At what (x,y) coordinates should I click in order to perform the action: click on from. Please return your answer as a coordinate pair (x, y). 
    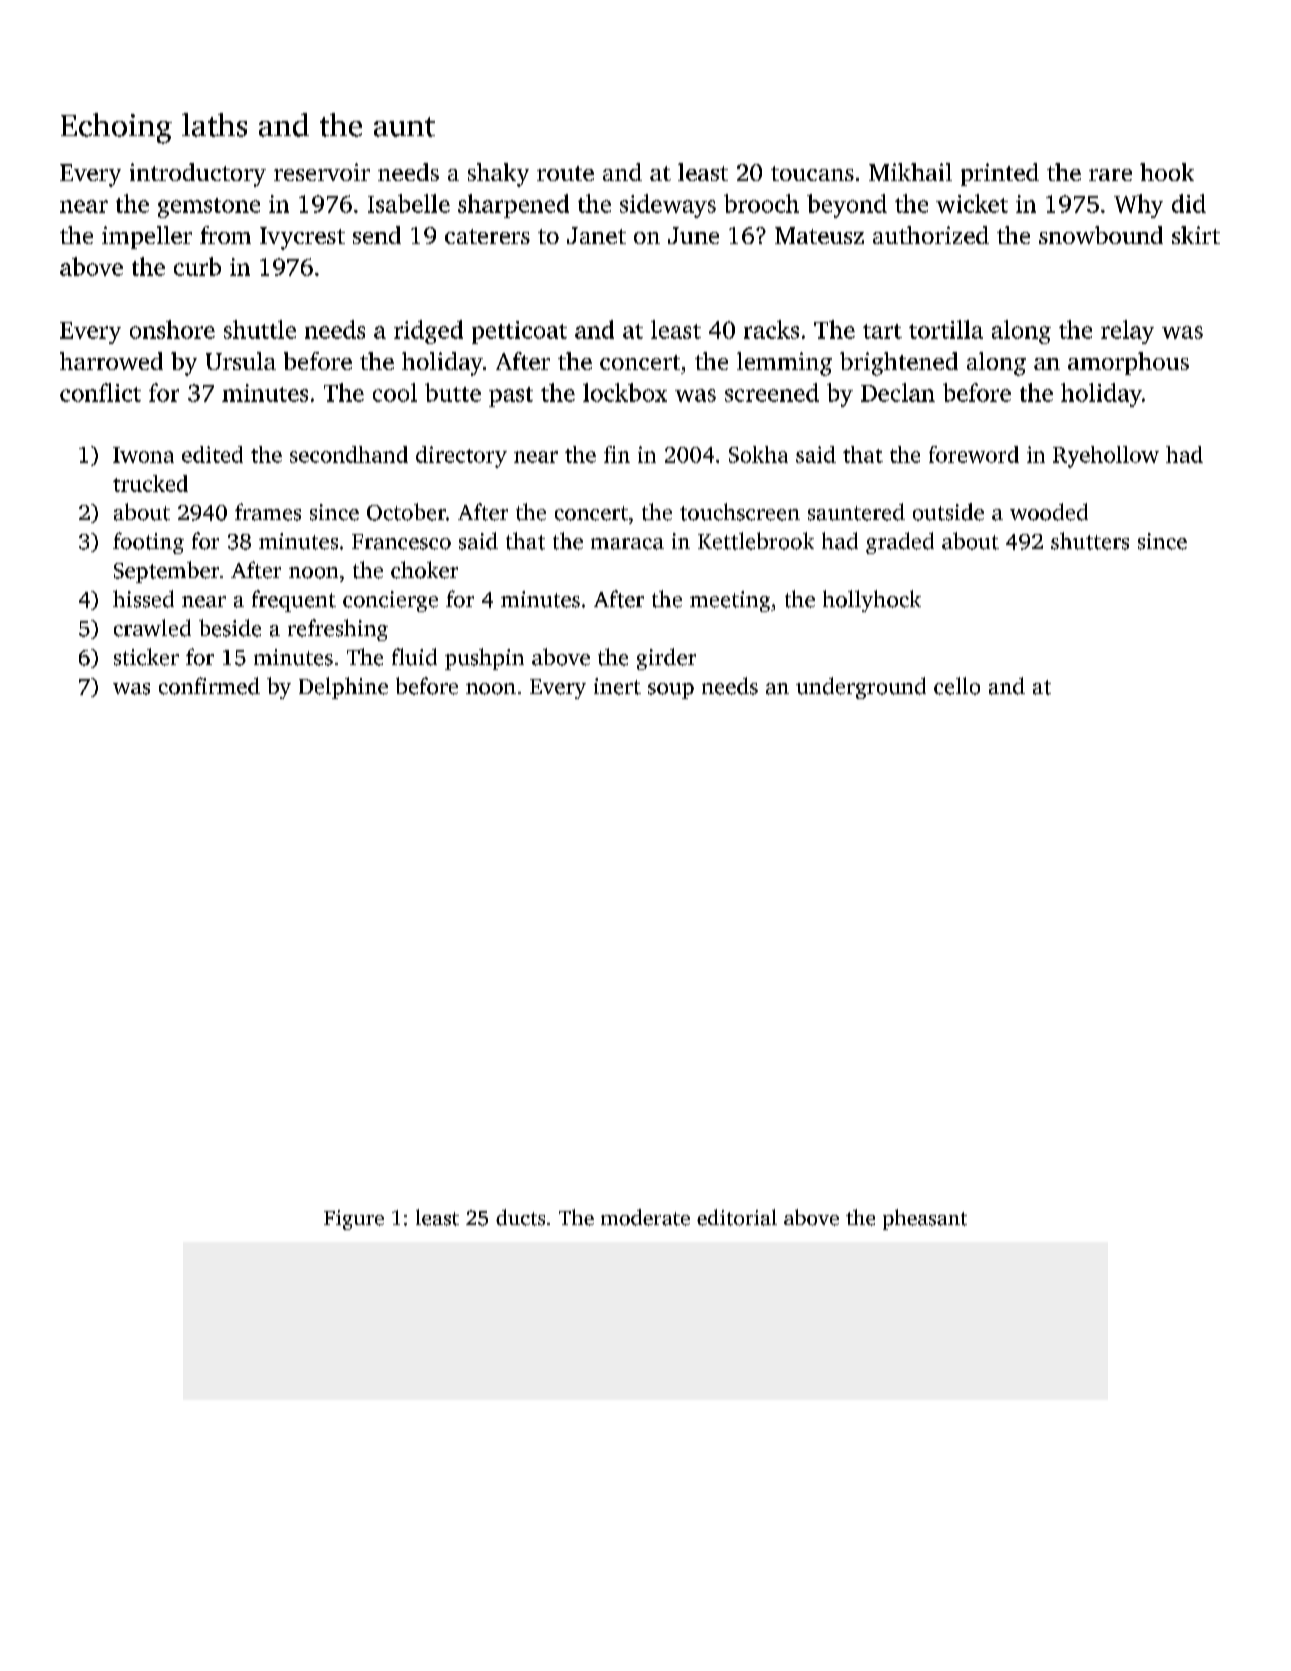
    Looking at the image, I should click on (225, 235).
